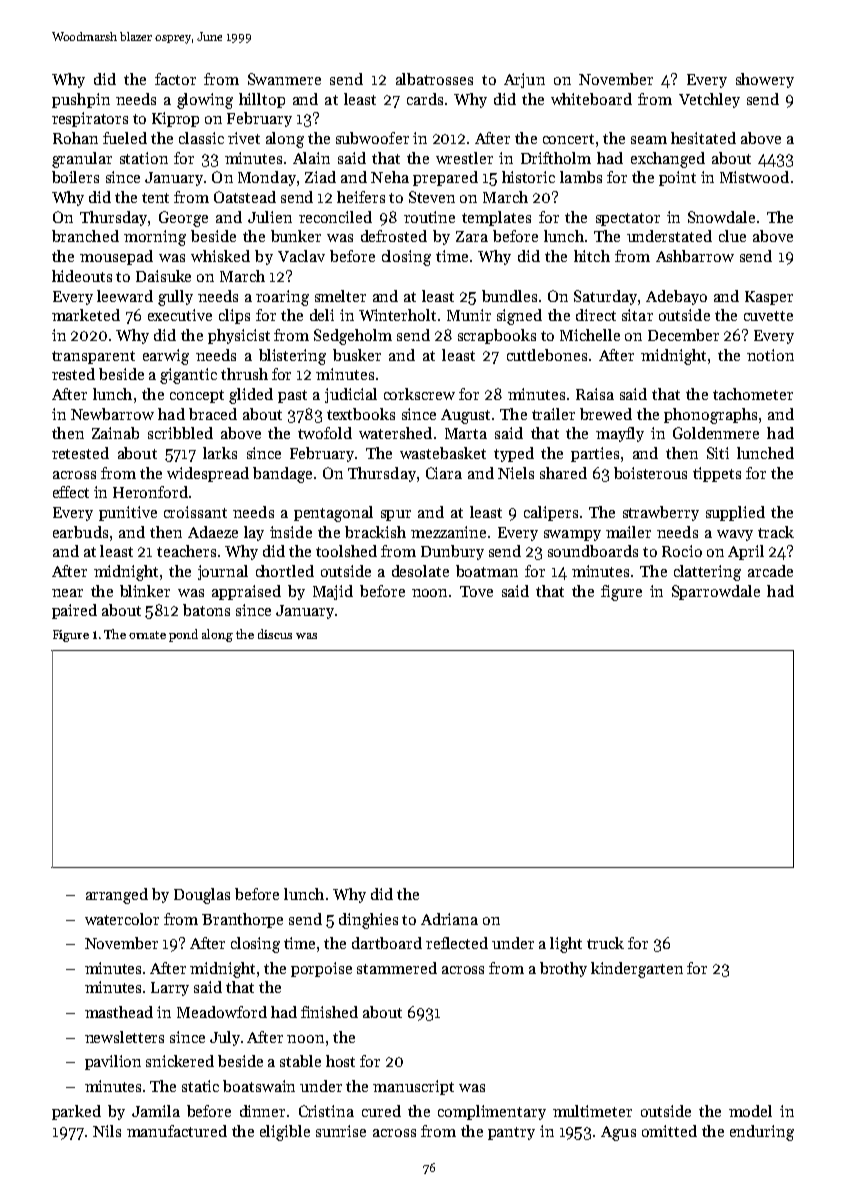 This screenshot has width=846, height=1200. I want to click on dinghies, so click(368, 921).
